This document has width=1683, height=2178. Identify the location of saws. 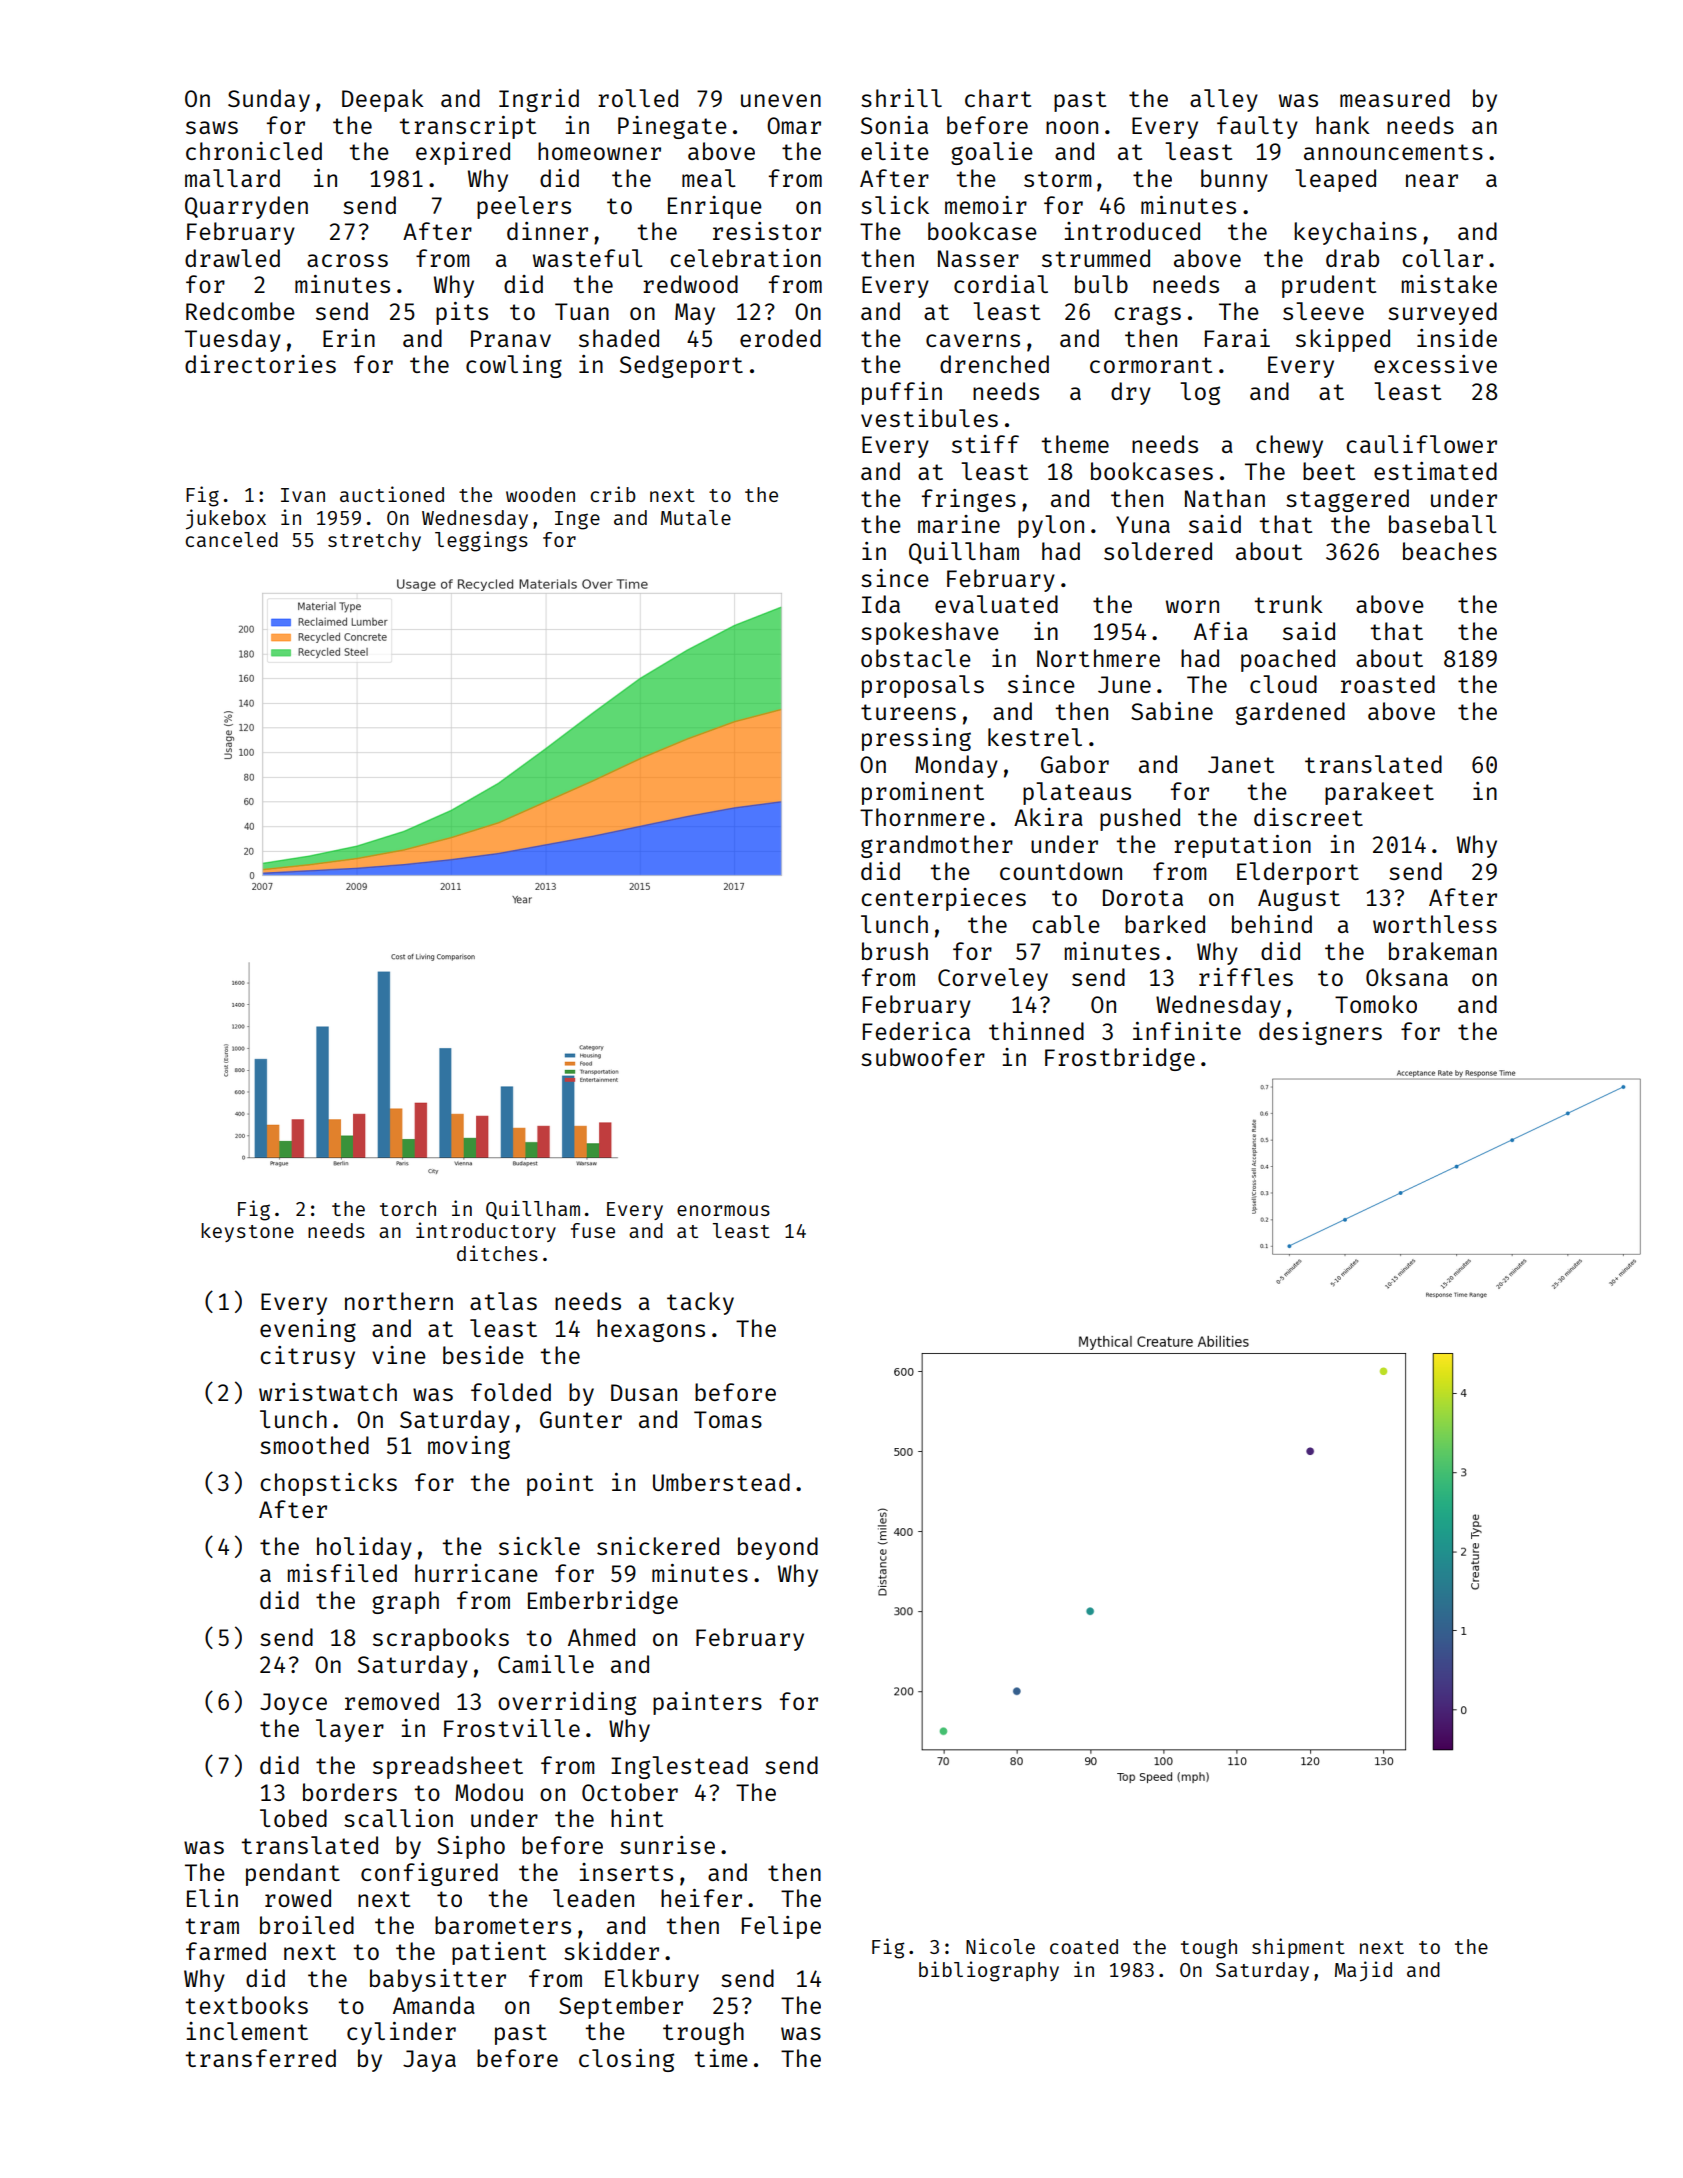
(212, 127).
